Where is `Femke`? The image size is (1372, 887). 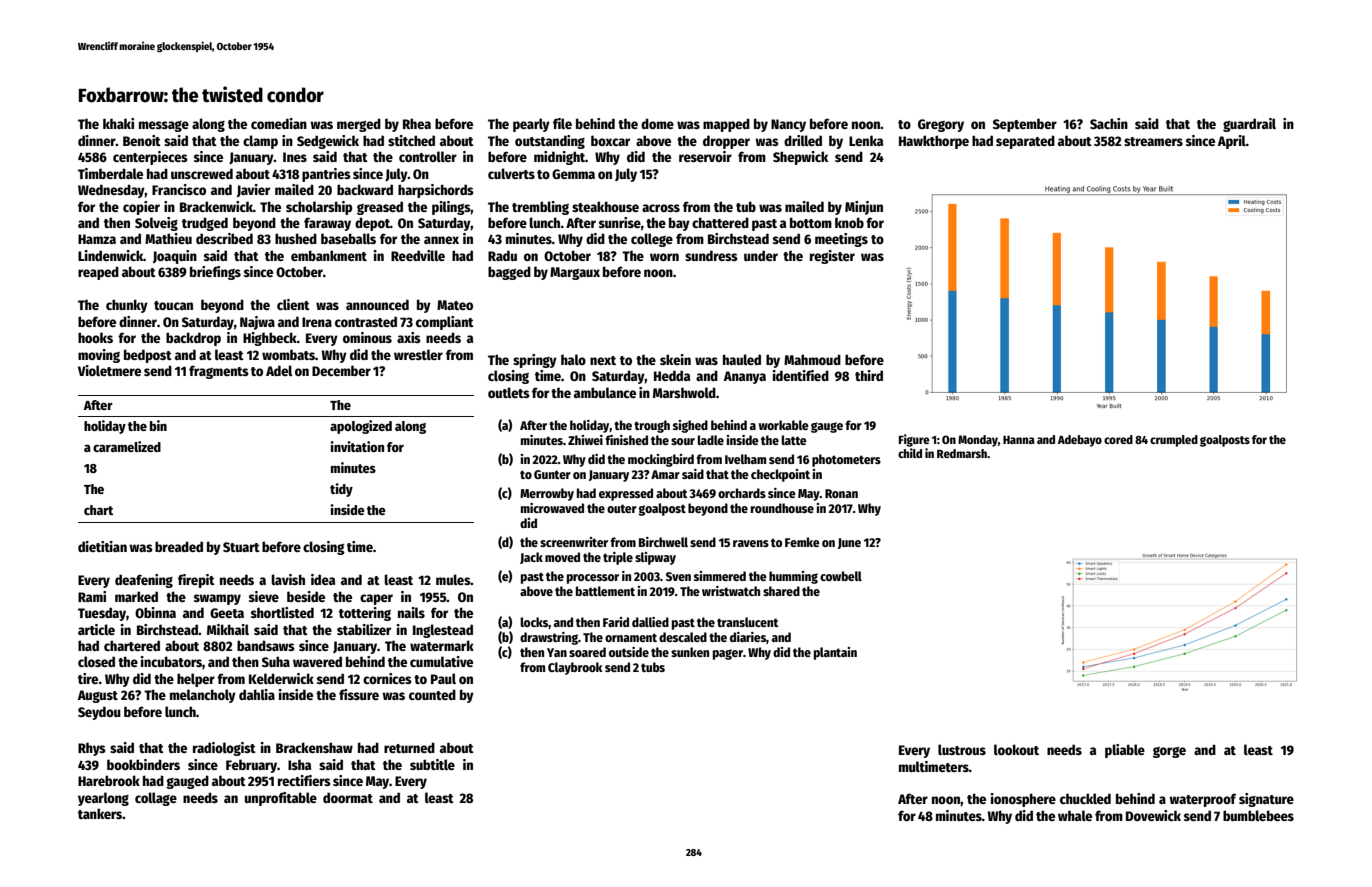 Femke is located at coordinates (802, 542).
